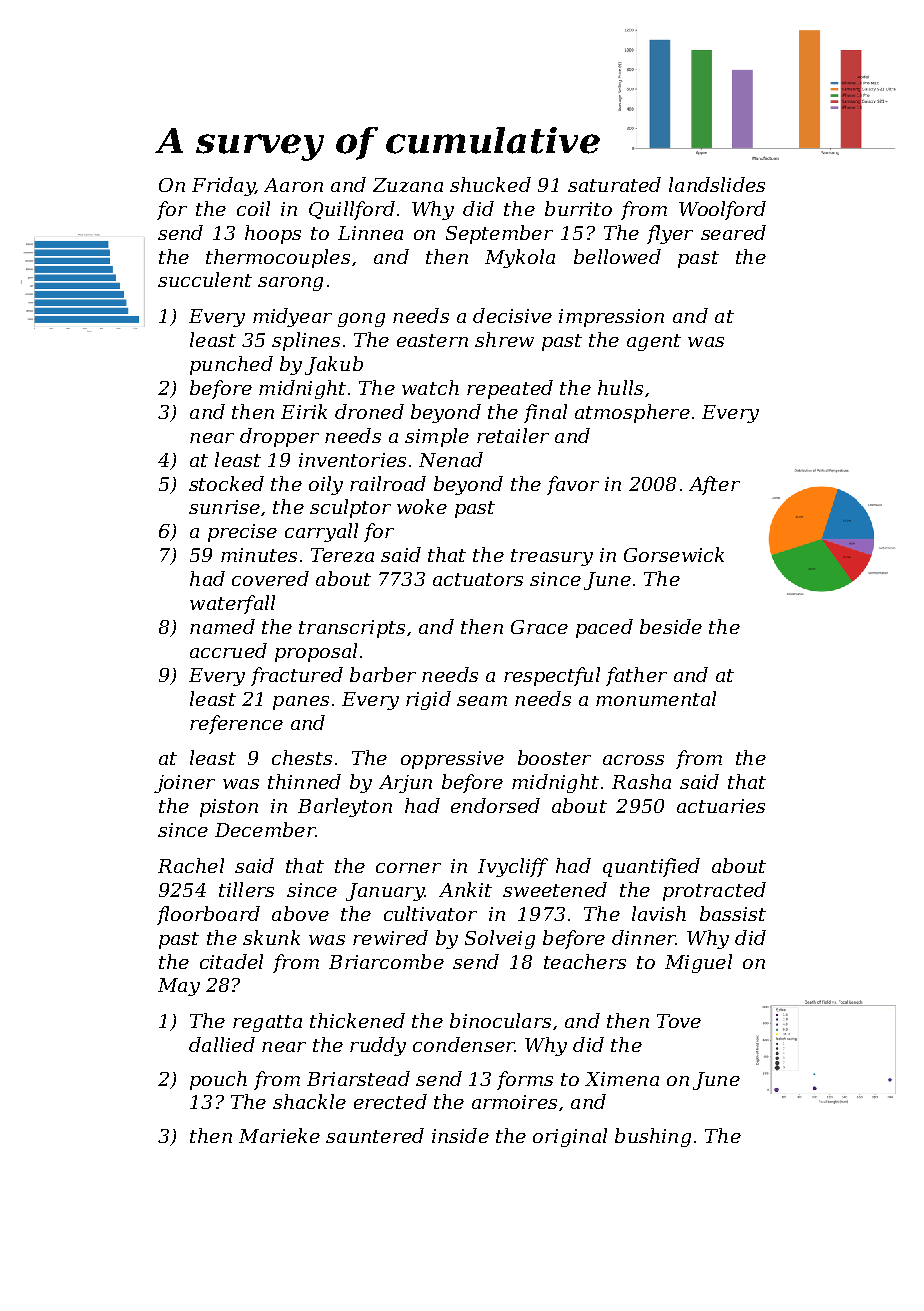 This document has height=1311, width=924. I want to click on eastern, so click(432, 340).
